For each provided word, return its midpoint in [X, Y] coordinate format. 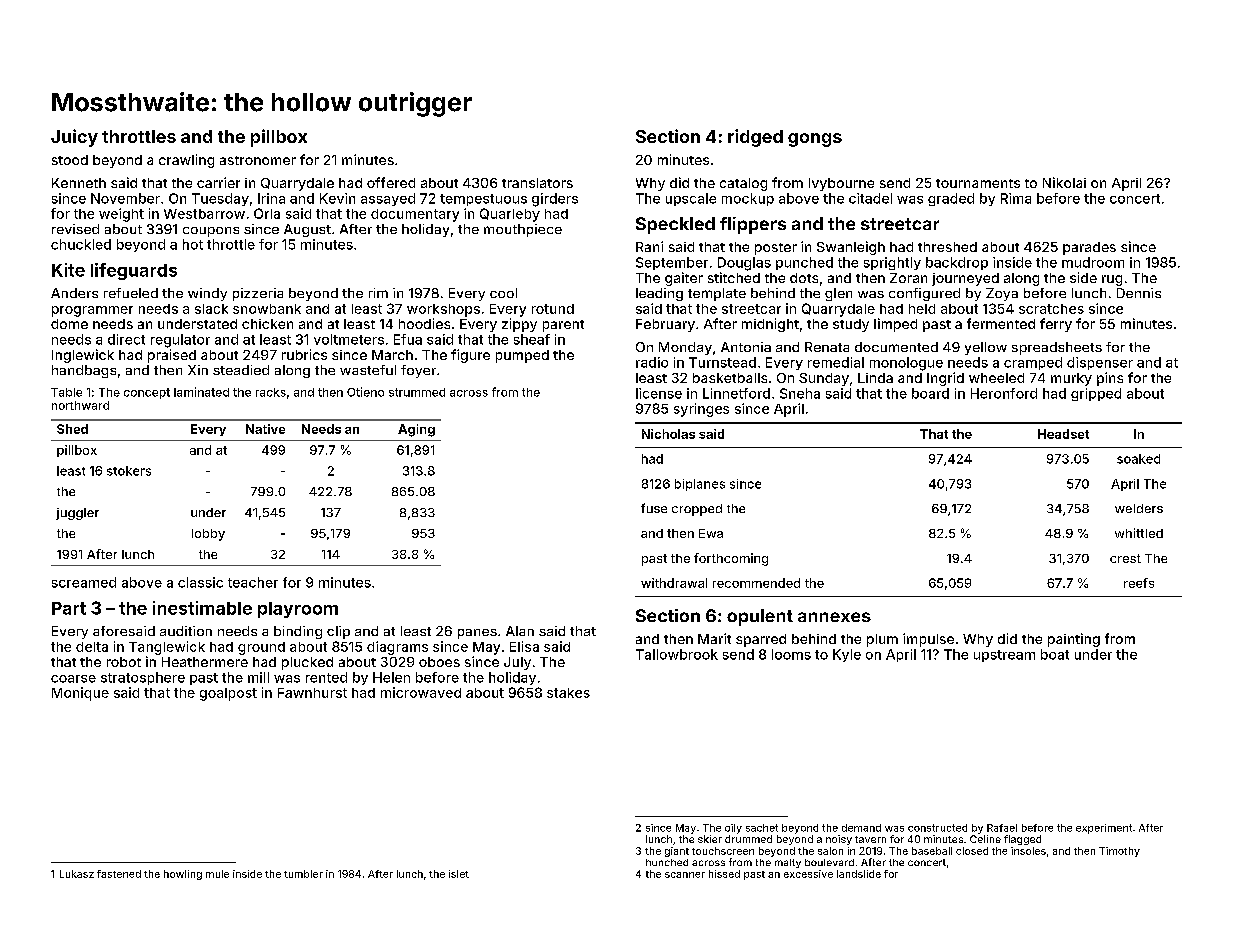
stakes [568, 693]
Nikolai [1064, 182]
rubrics [304, 354]
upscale [691, 199]
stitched [734, 277]
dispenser [1100, 363]
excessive [808, 874]
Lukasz [77, 874]
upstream [1004, 656]
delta [92, 647]
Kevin [337, 198]
